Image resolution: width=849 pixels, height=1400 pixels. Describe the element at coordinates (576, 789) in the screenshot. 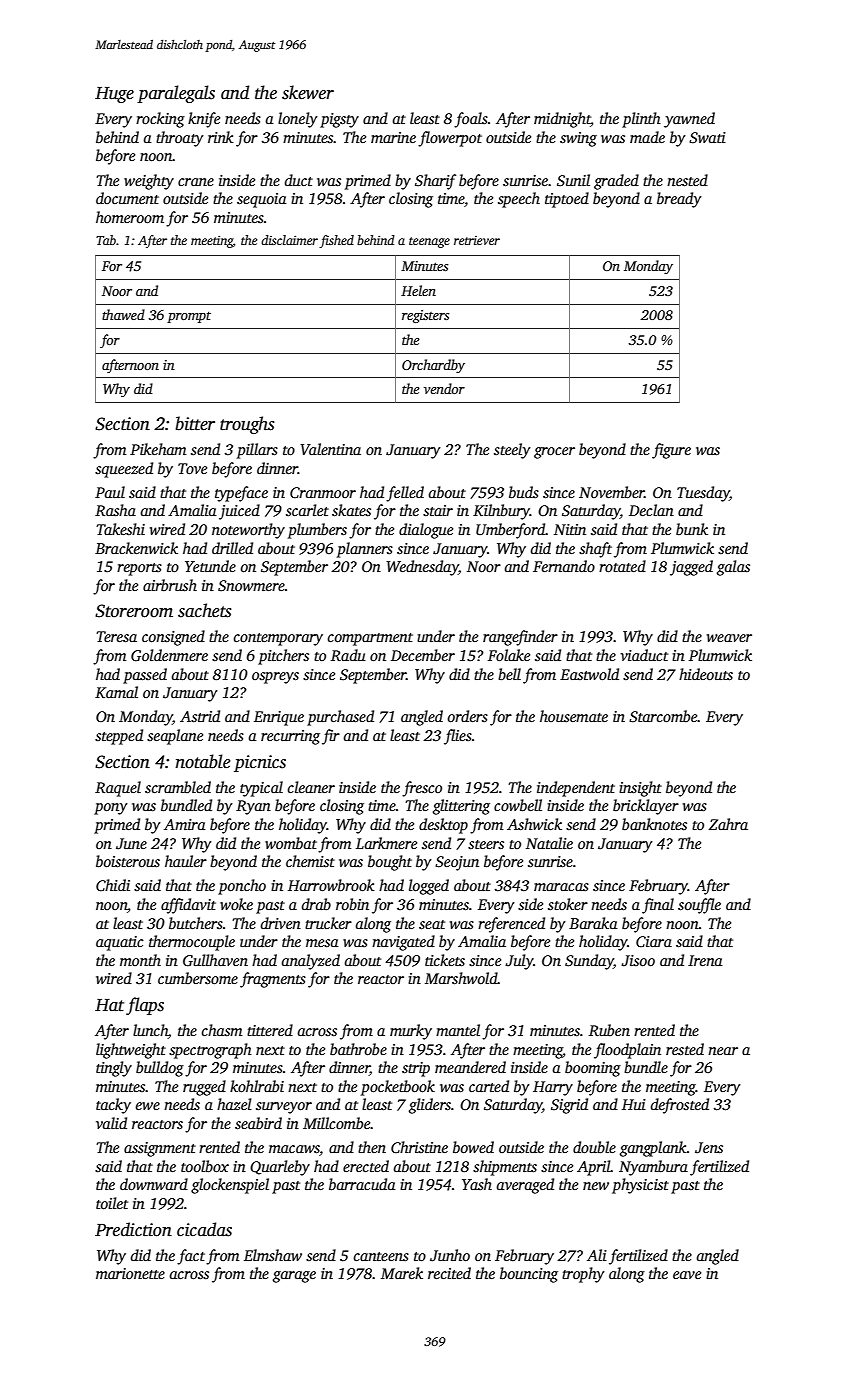

I see `independent` at that location.
